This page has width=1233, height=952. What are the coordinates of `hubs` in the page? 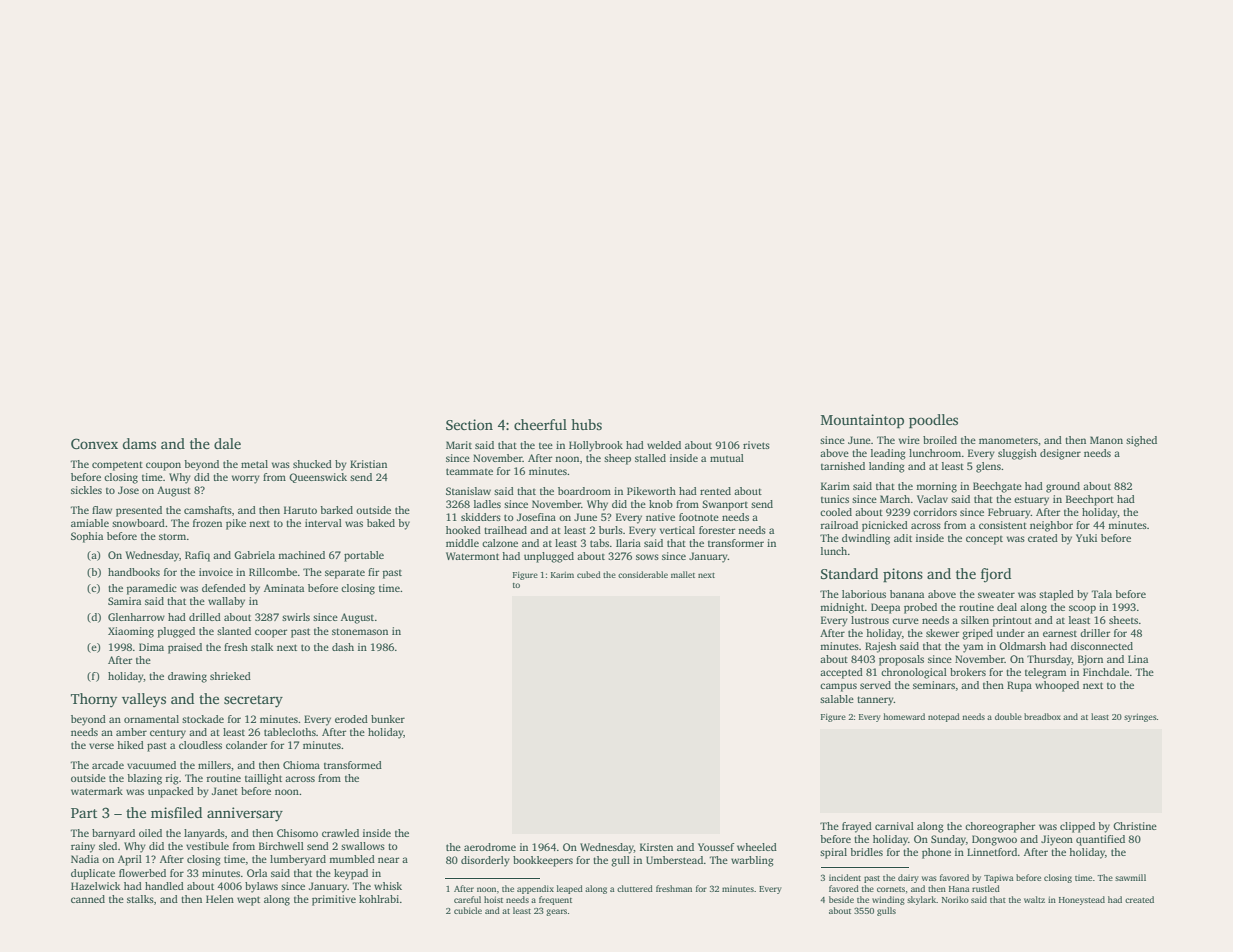 It's located at (586, 424).
